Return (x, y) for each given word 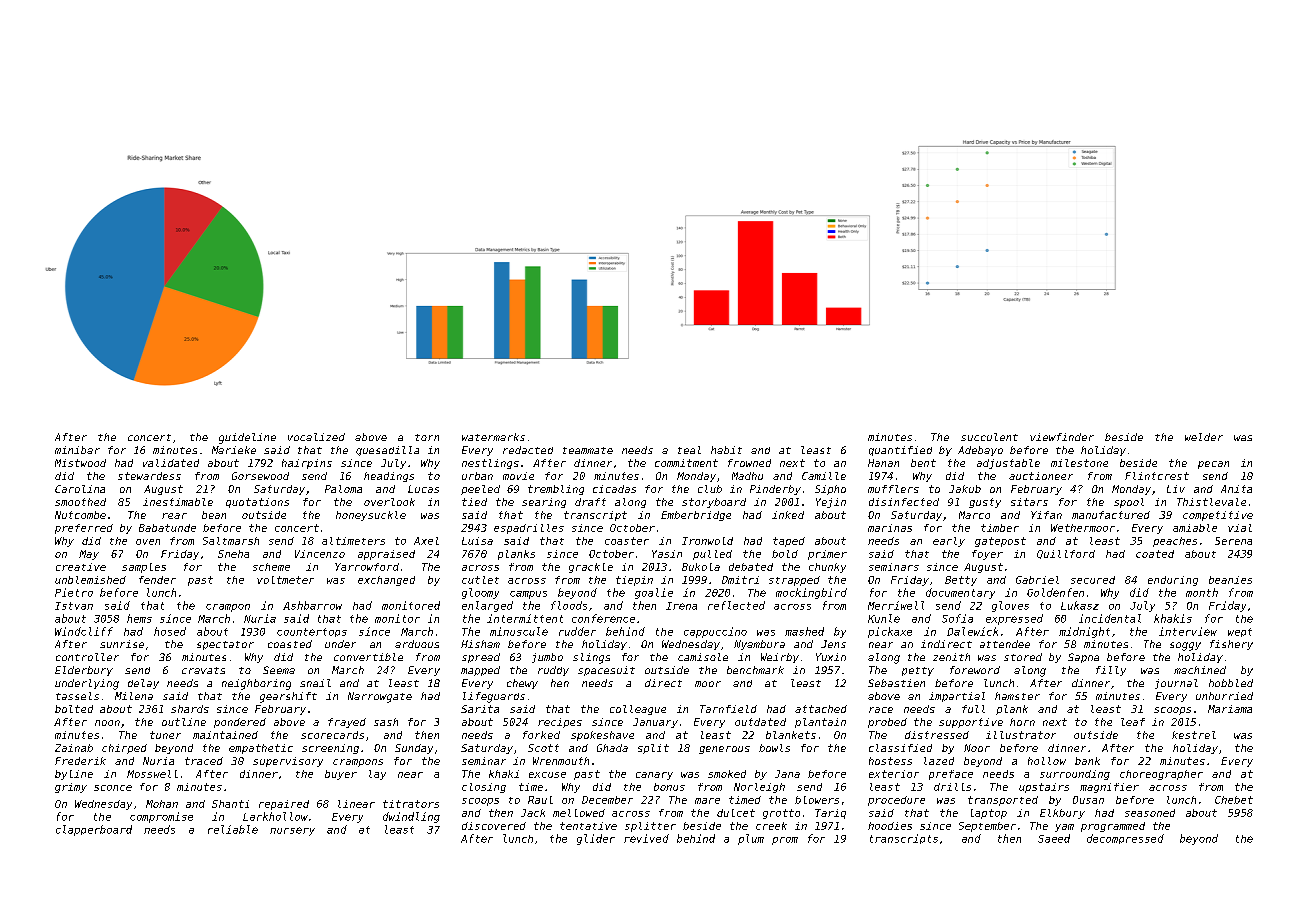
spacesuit (606, 671)
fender (157, 580)
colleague (638, 710)
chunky (827, 568)
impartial (957, 697)
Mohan (162, 804)
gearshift (288, 697)
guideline (247, 438)
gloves (1010, 606)
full (973, 709)
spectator (225, 645)
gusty (985, 503)
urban (477, 476)
